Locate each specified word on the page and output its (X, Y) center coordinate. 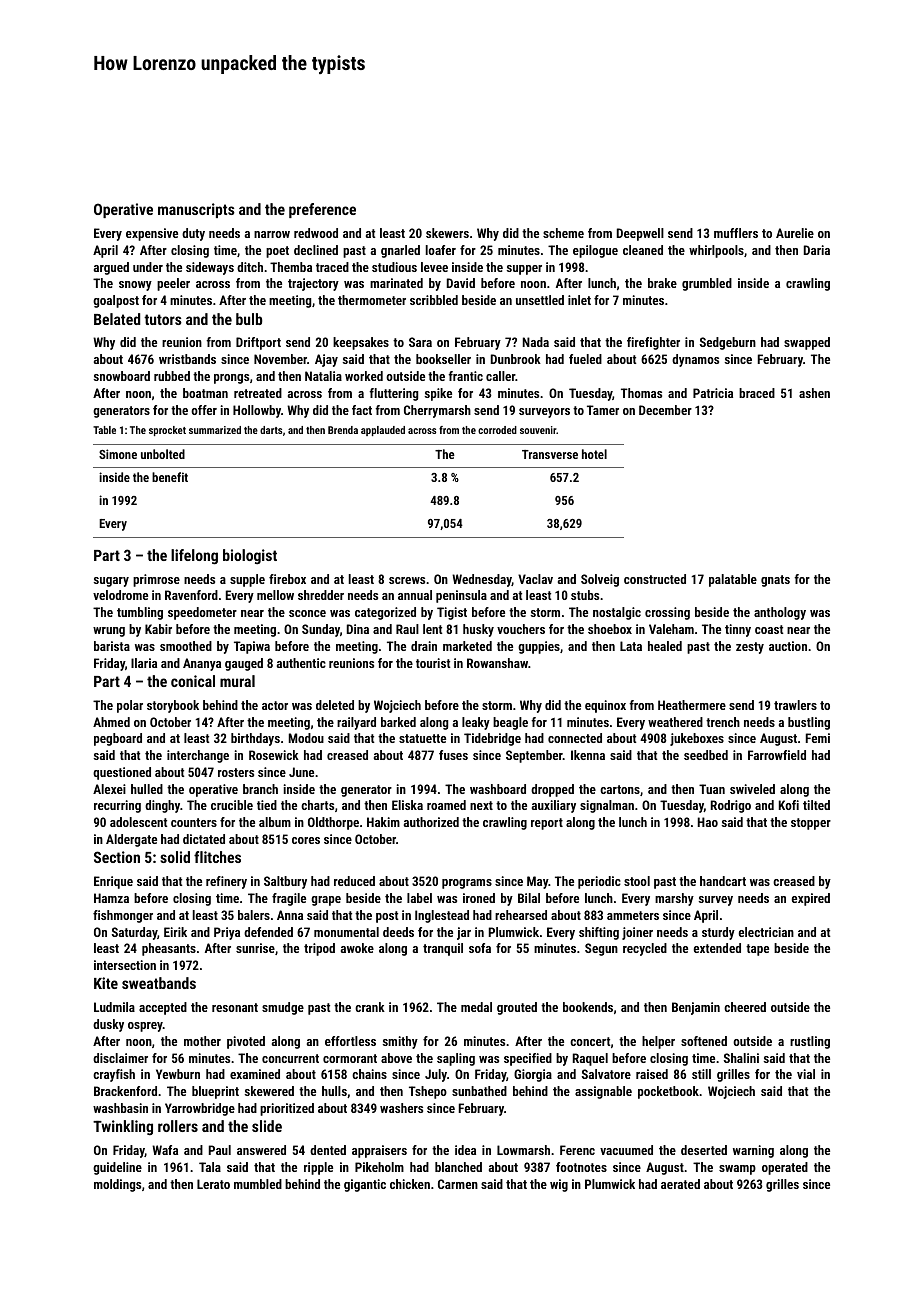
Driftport (258, 343)
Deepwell (640, 234)
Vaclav (535, 579)
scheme (563, 233)
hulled (147, 789)
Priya (227, 933)
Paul (220, 1150)
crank (370, 1007)
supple (247, 580)
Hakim (383, 822)
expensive (152, 234)
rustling (810, 1042)
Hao (708, 822)
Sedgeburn (728, 343)
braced (757, 393)
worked (364, 376)
